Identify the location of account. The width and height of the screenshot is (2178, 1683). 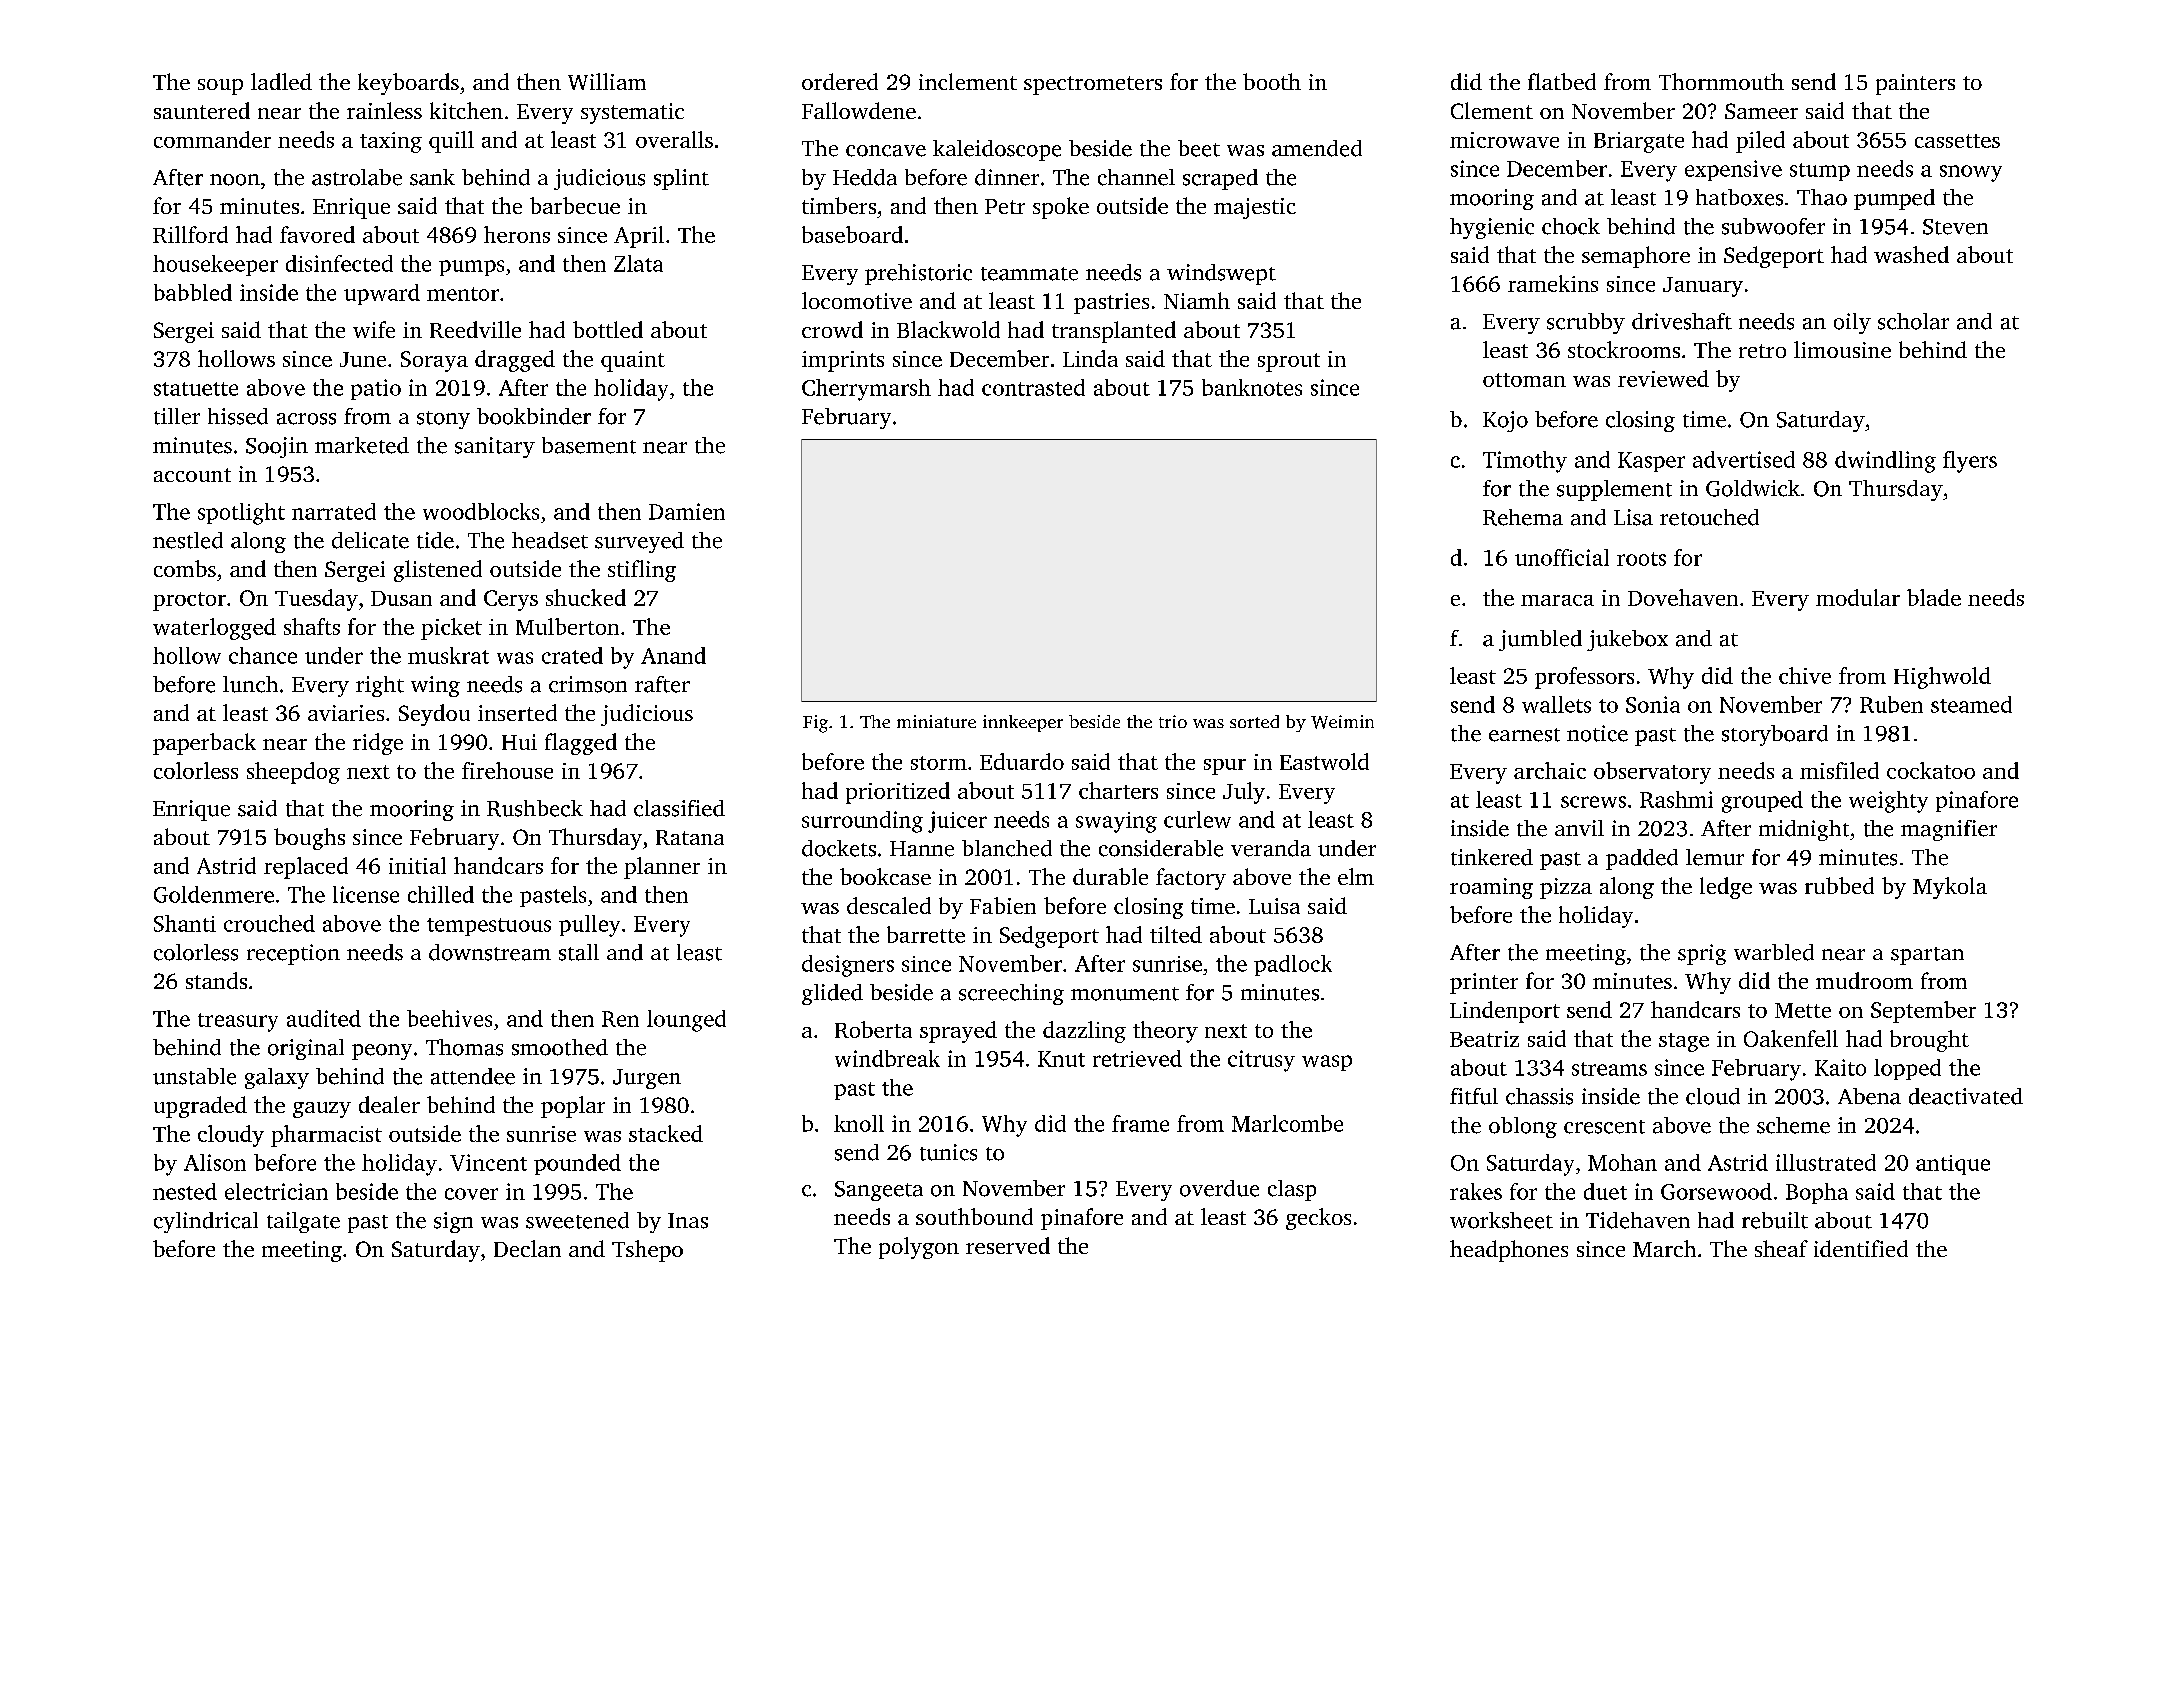
(192, 475).
